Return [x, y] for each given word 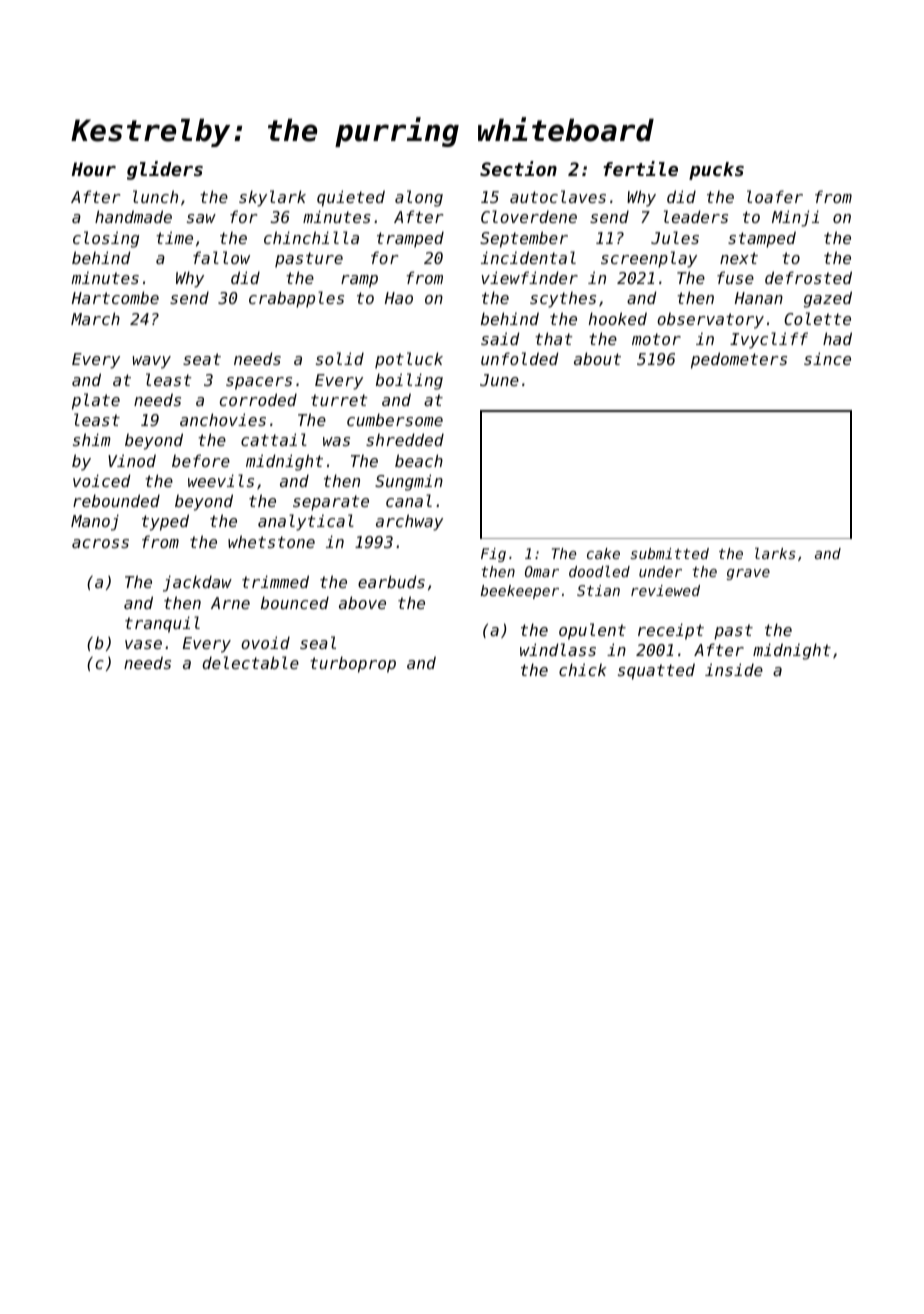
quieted [351, 198]
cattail [274, 439]
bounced [295, 602]
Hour [94, 169]
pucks [716, 171]
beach [419, 460]
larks [775, 553]
